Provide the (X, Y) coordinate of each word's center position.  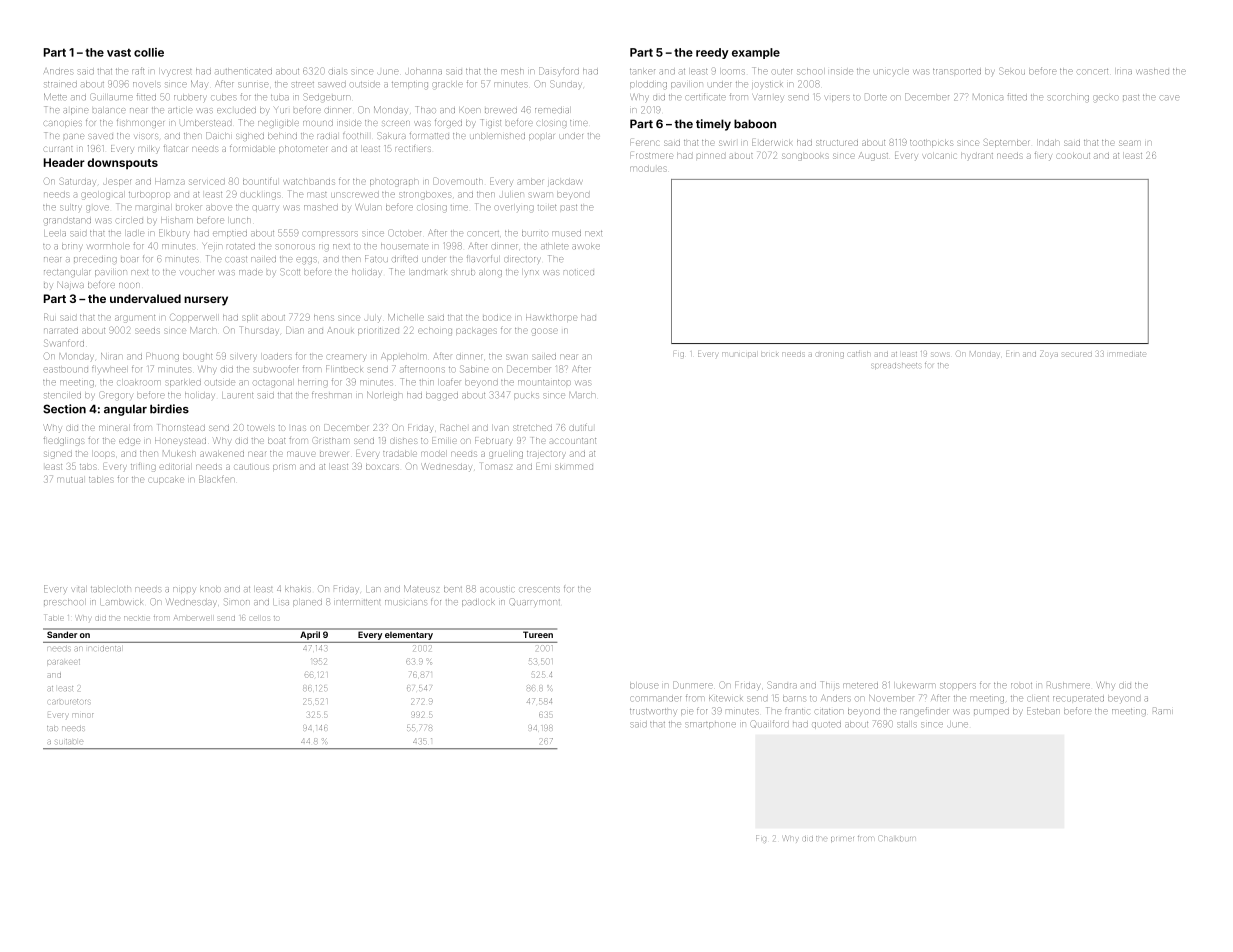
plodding (648, 85)
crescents (539, 589)
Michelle (406, 317)
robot (1021, 685)
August (873, 156)
